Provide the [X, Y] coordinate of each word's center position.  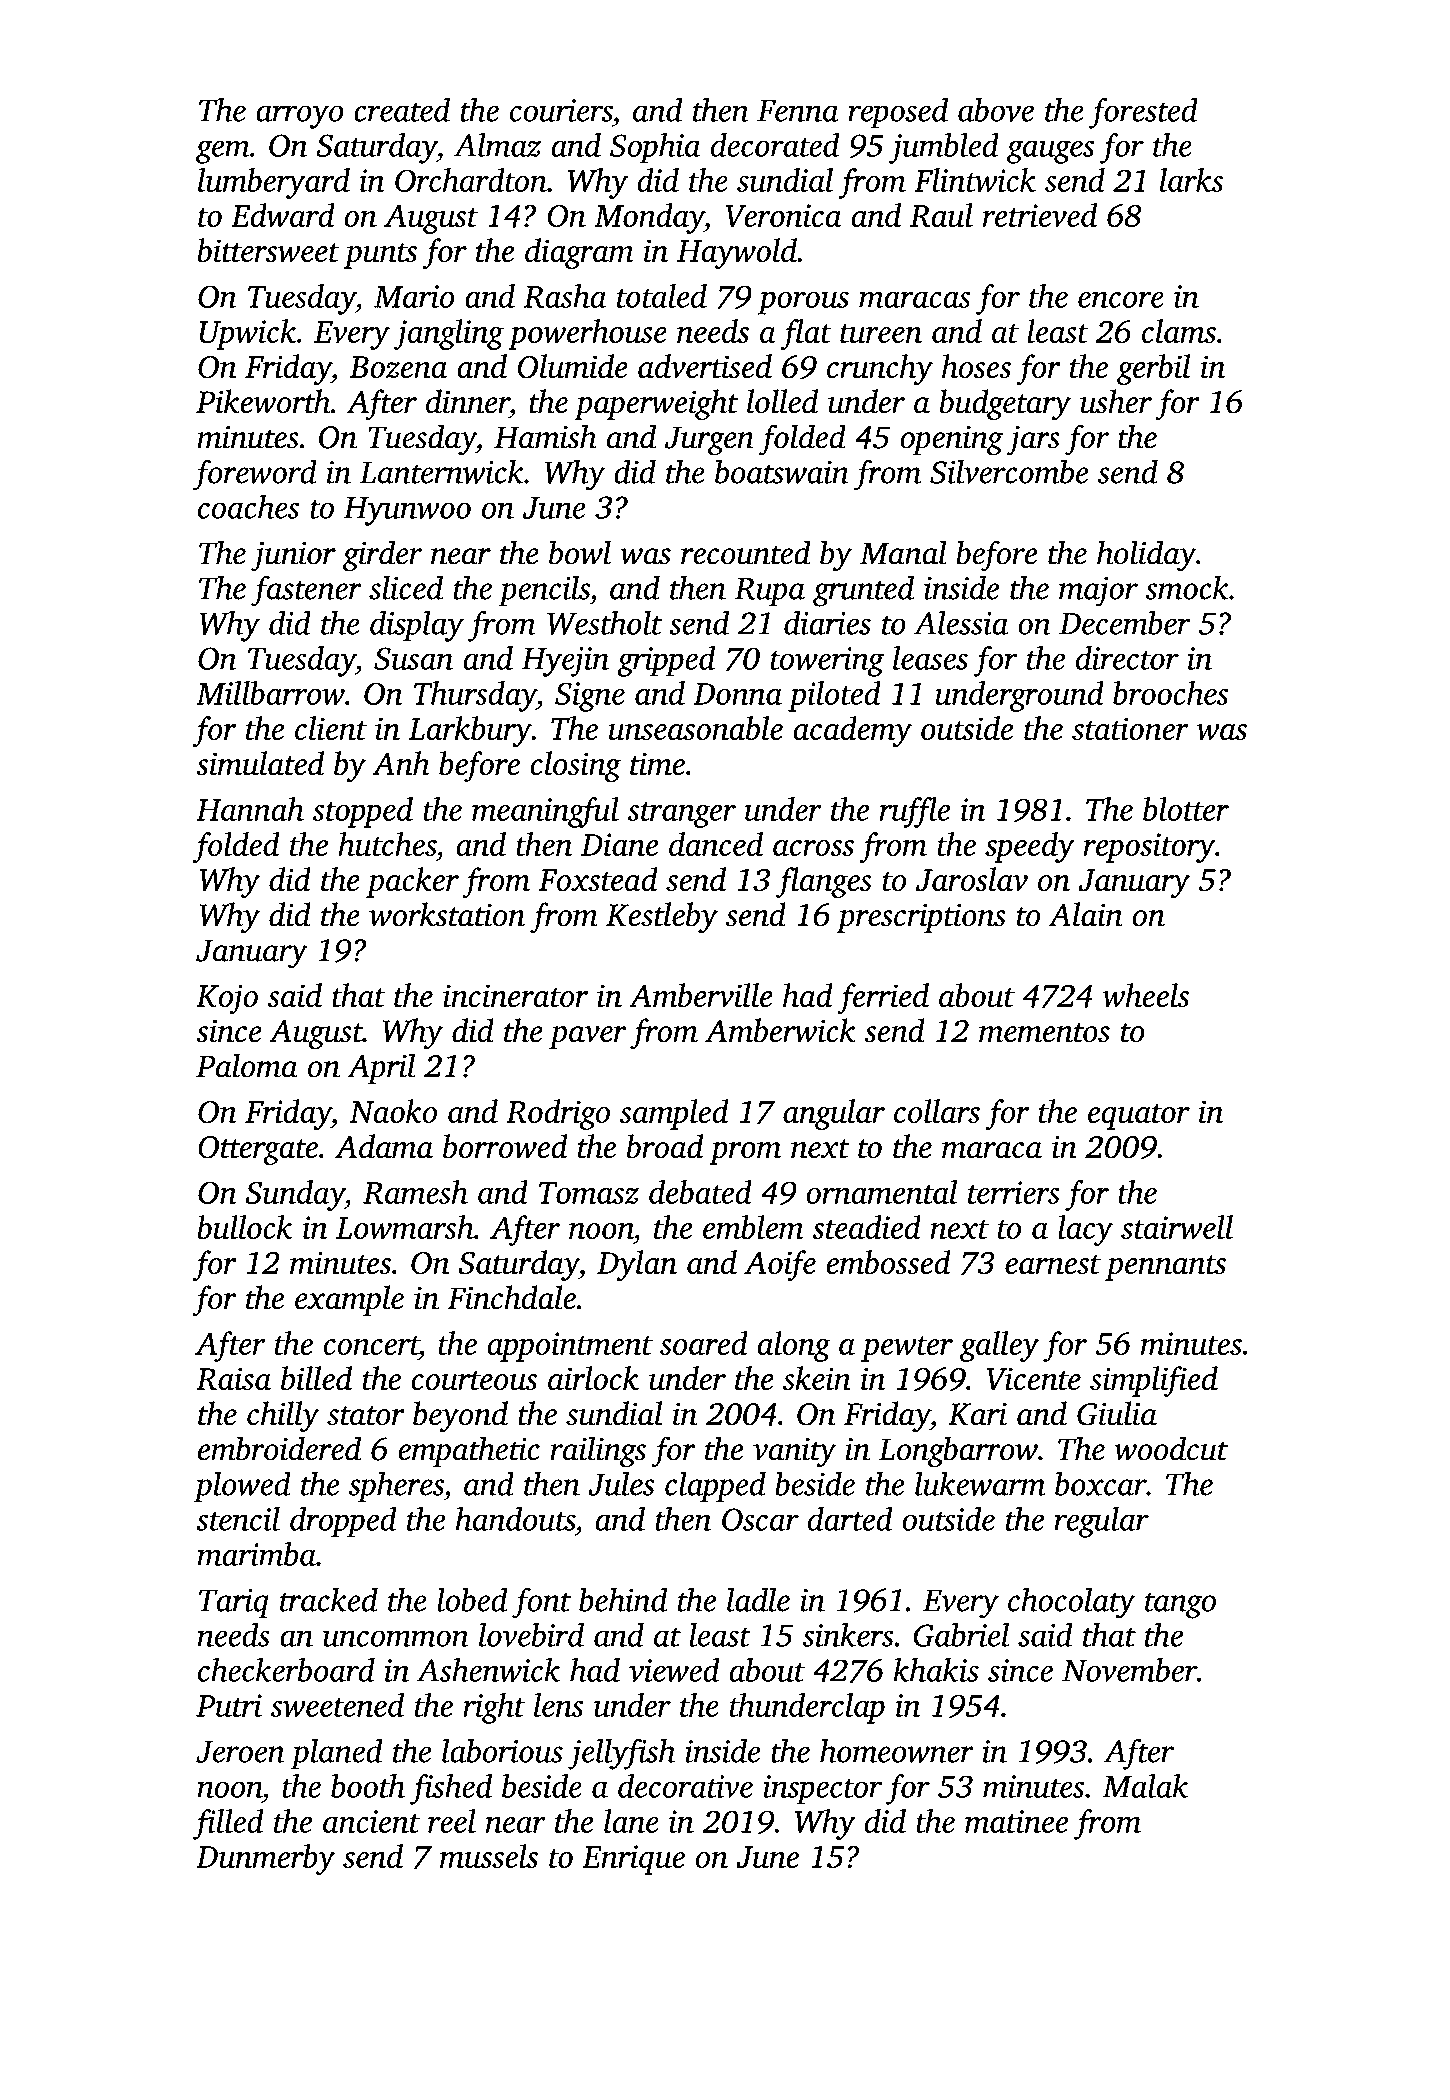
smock [1186, 587]
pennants [1165, 1268]
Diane [619, 844]
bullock [245, 1227]
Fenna [798, 111]
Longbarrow [958, 1452]
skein [817, 1378]
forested [1143, 113]
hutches [387, 844]
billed [316, 1378]
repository [1149, 848]
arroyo [299, 117]
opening [951, 441]
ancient [371, 1821]
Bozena [398, 367]
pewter [907, 1349]
